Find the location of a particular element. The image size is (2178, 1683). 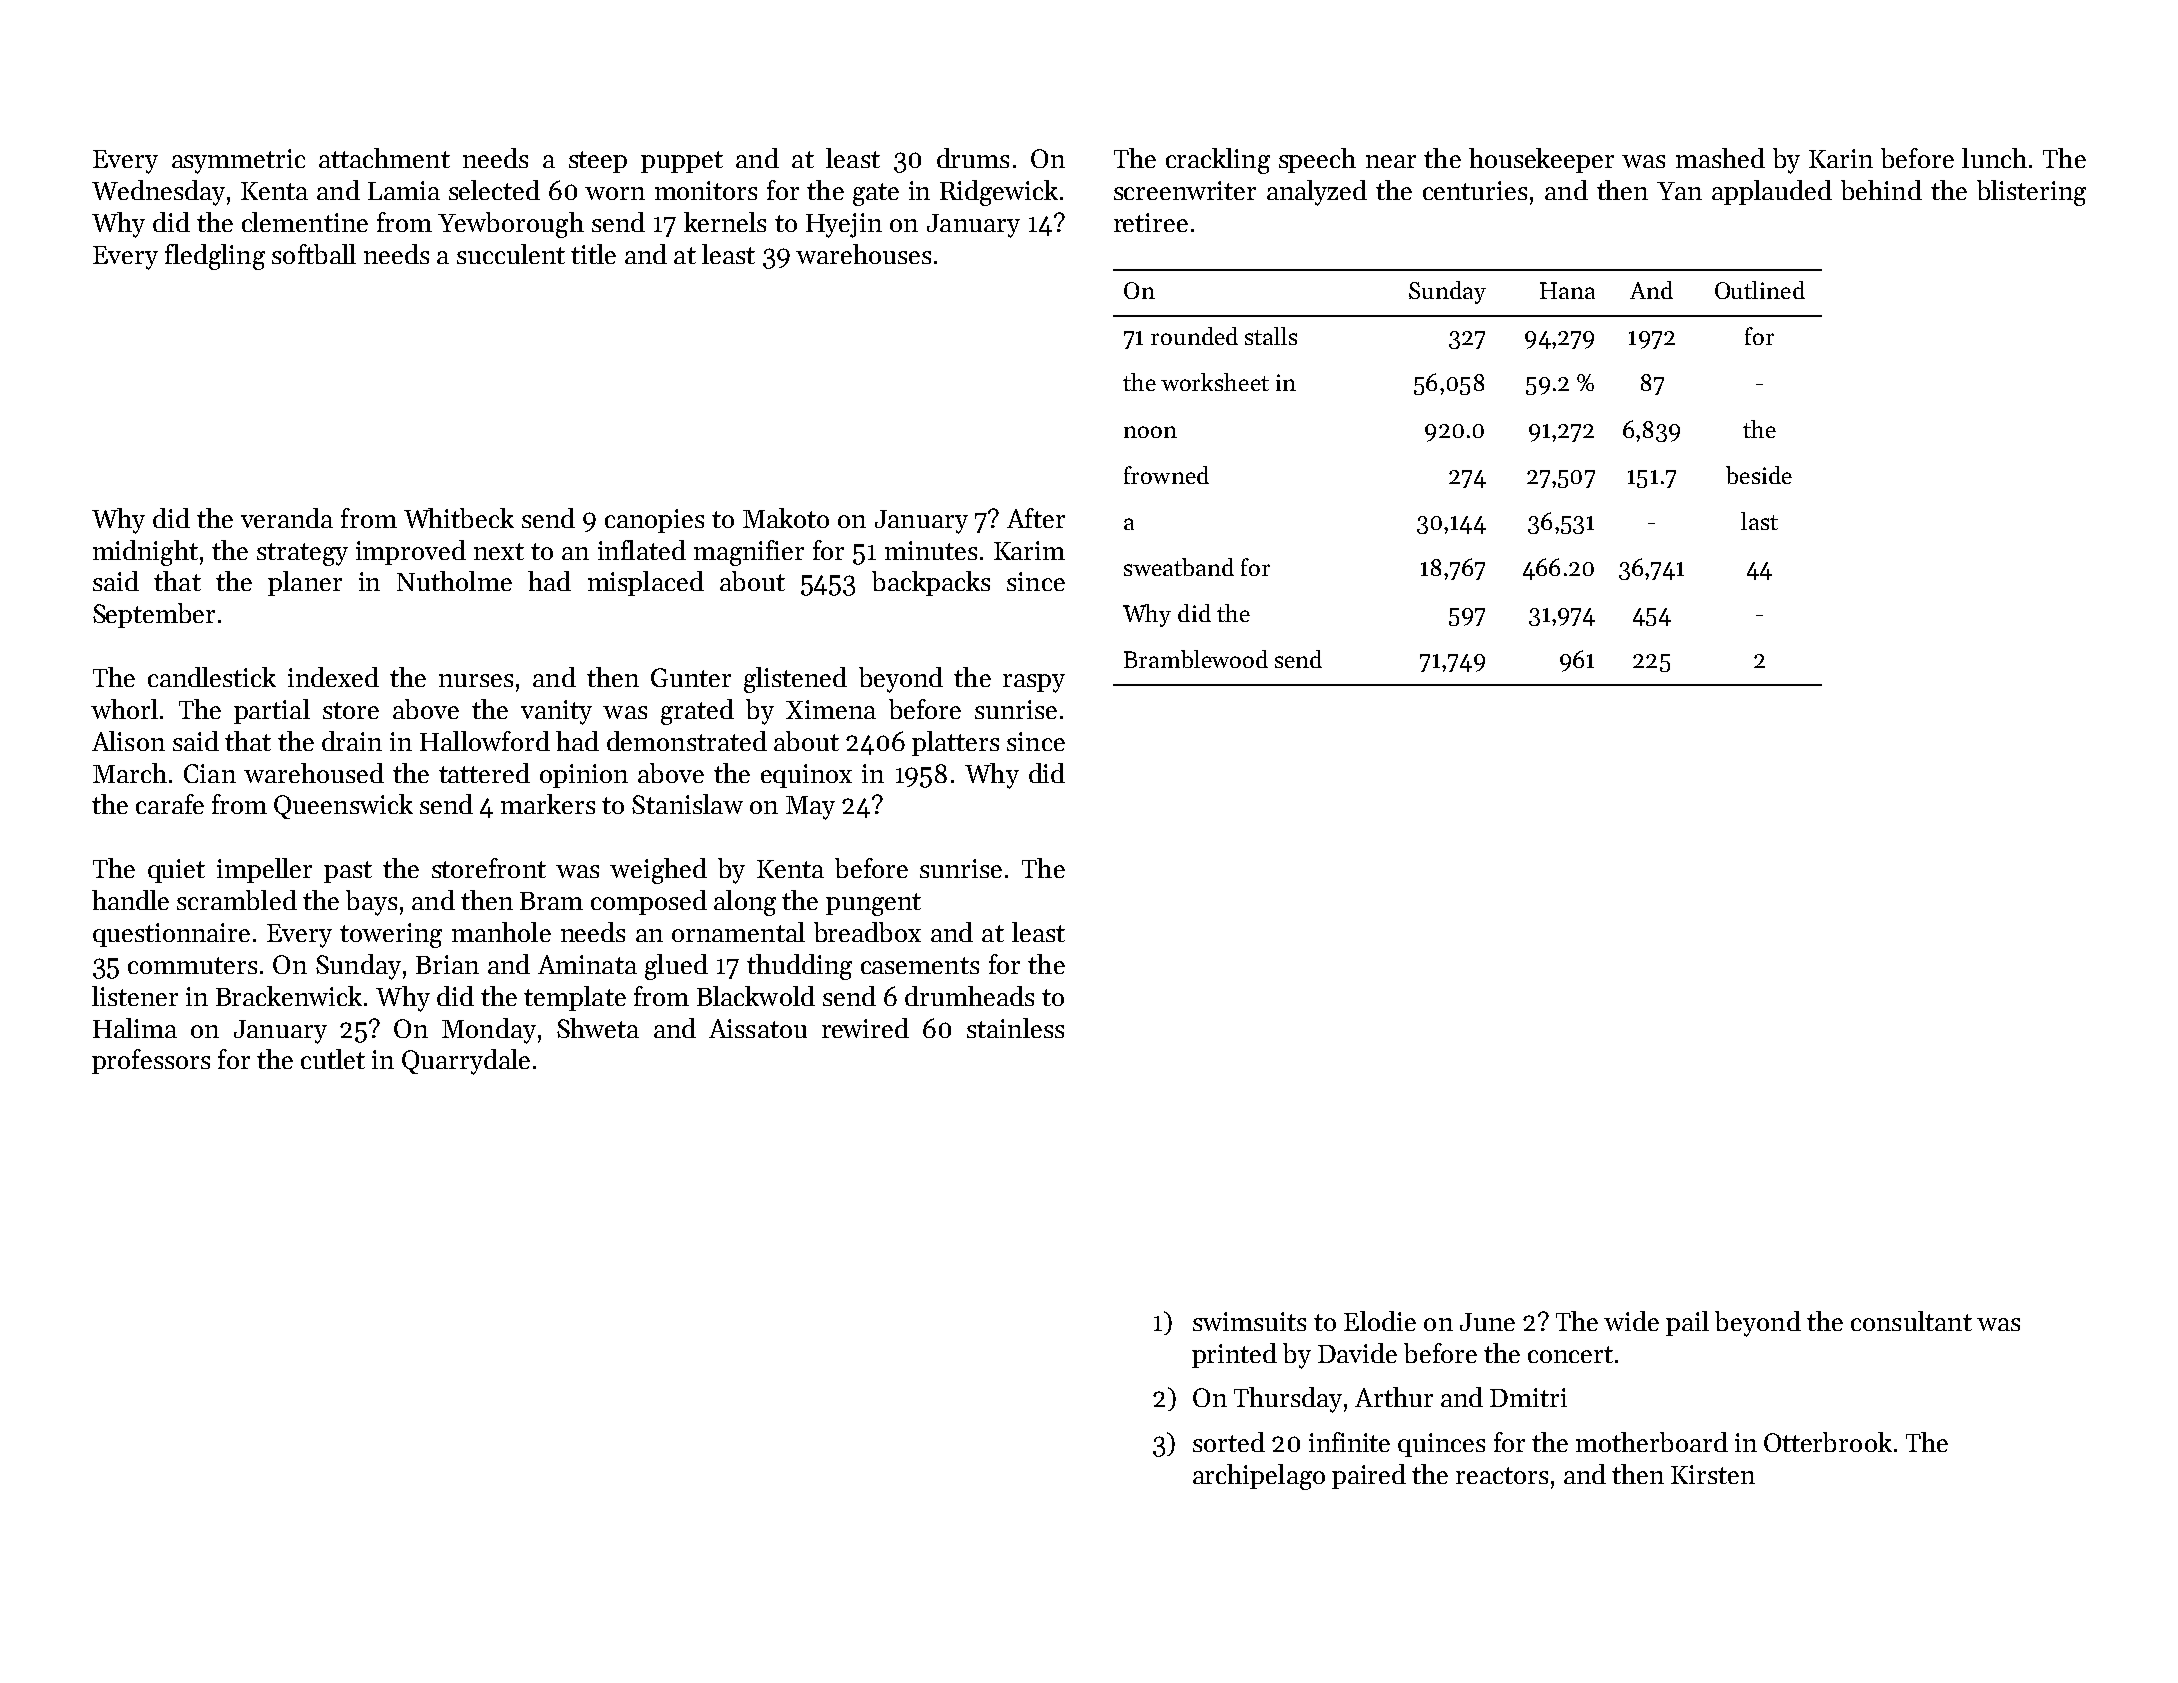

blistering is located at coordinates (2031, 193).
